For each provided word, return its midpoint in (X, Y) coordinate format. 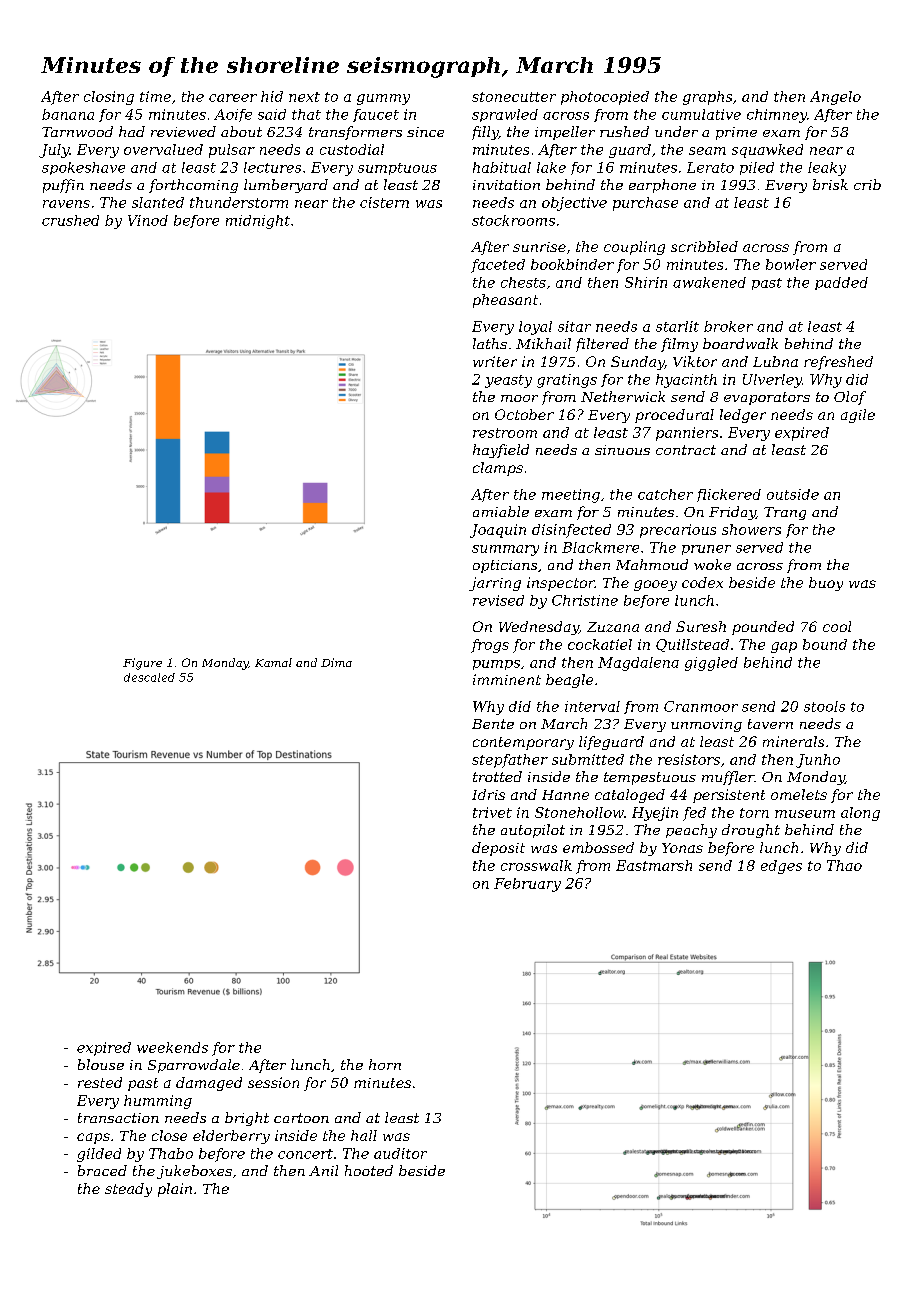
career (233, 98)
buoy (826, 584)
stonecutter (514, 97)
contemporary (523, 743)
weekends (172, 1047)
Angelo (835, 98)
